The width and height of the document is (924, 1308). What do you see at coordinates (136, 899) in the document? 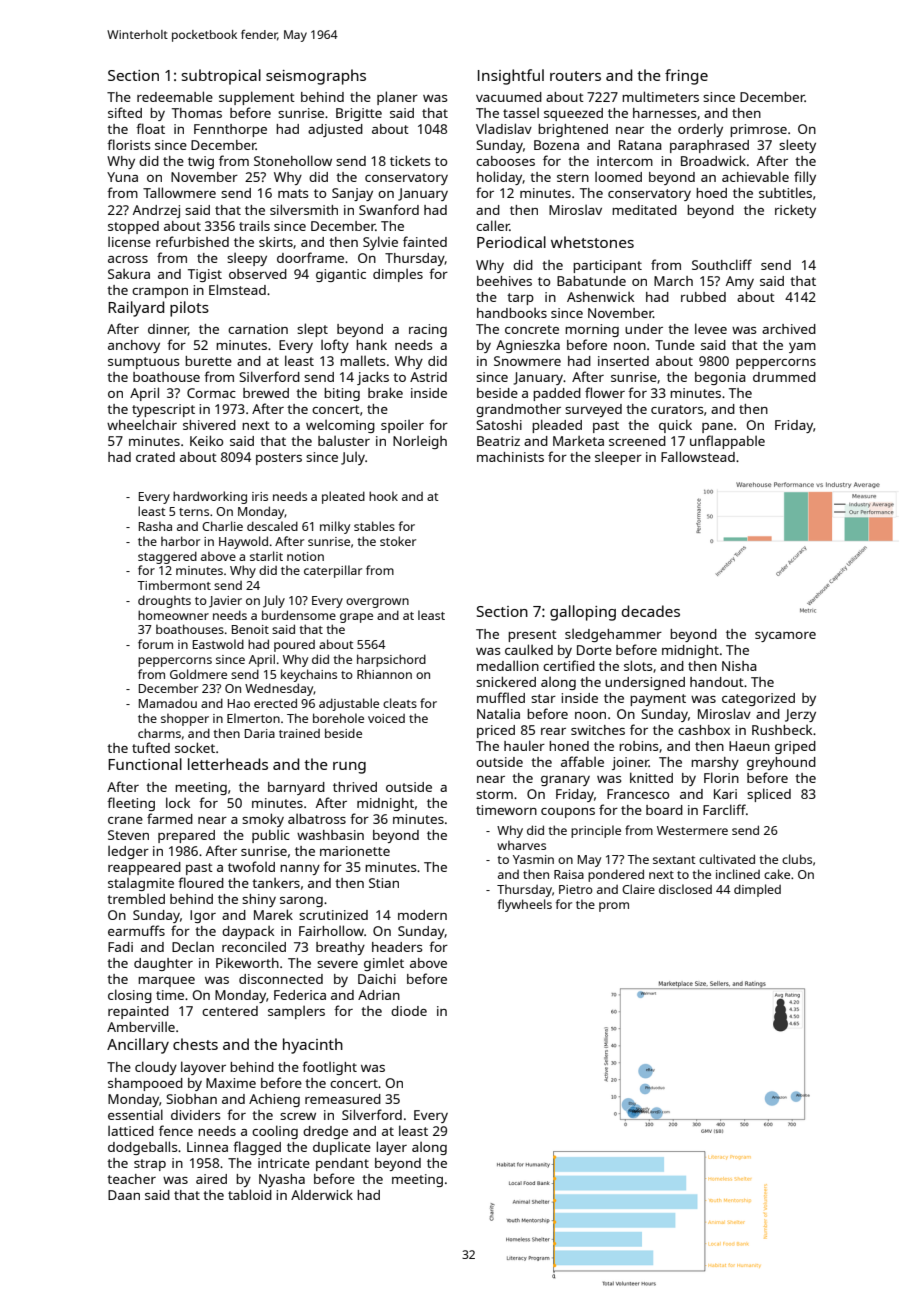
I see `trembled` at bounding box center [136, 899].
